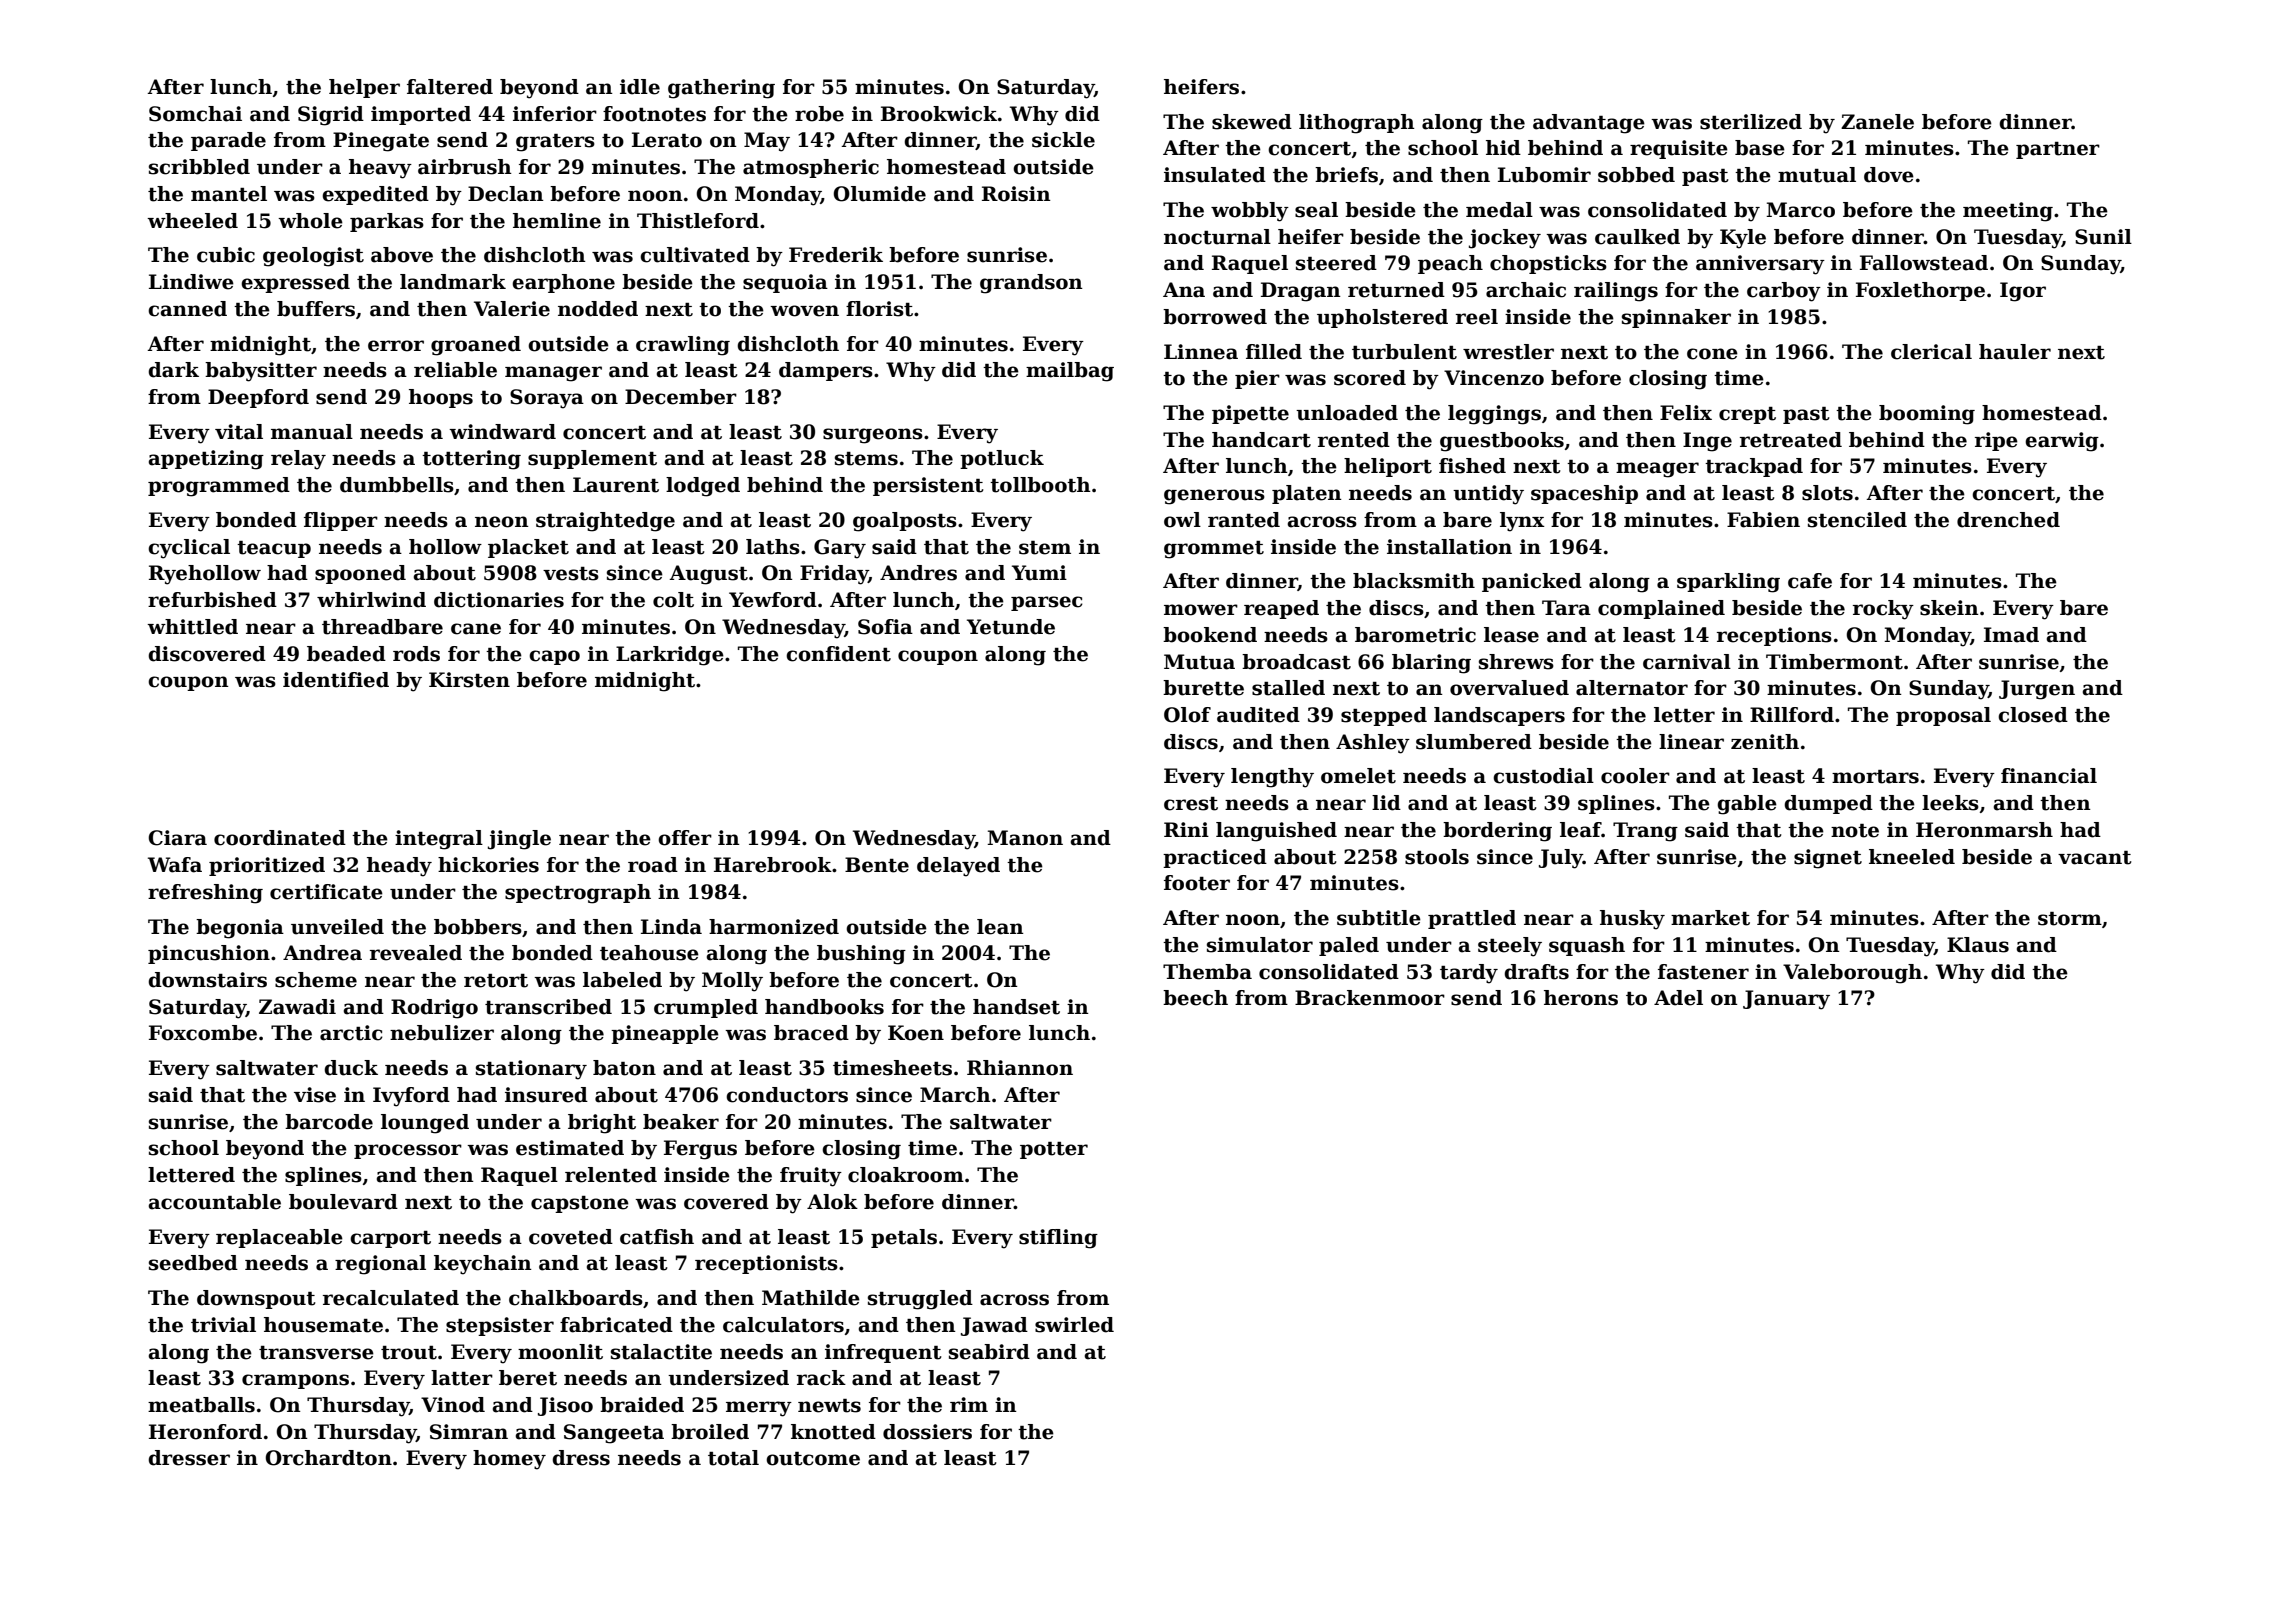  Describe the element at coordinates (1502, 442) in the screenshot. I see `guestbooks` at that location.
